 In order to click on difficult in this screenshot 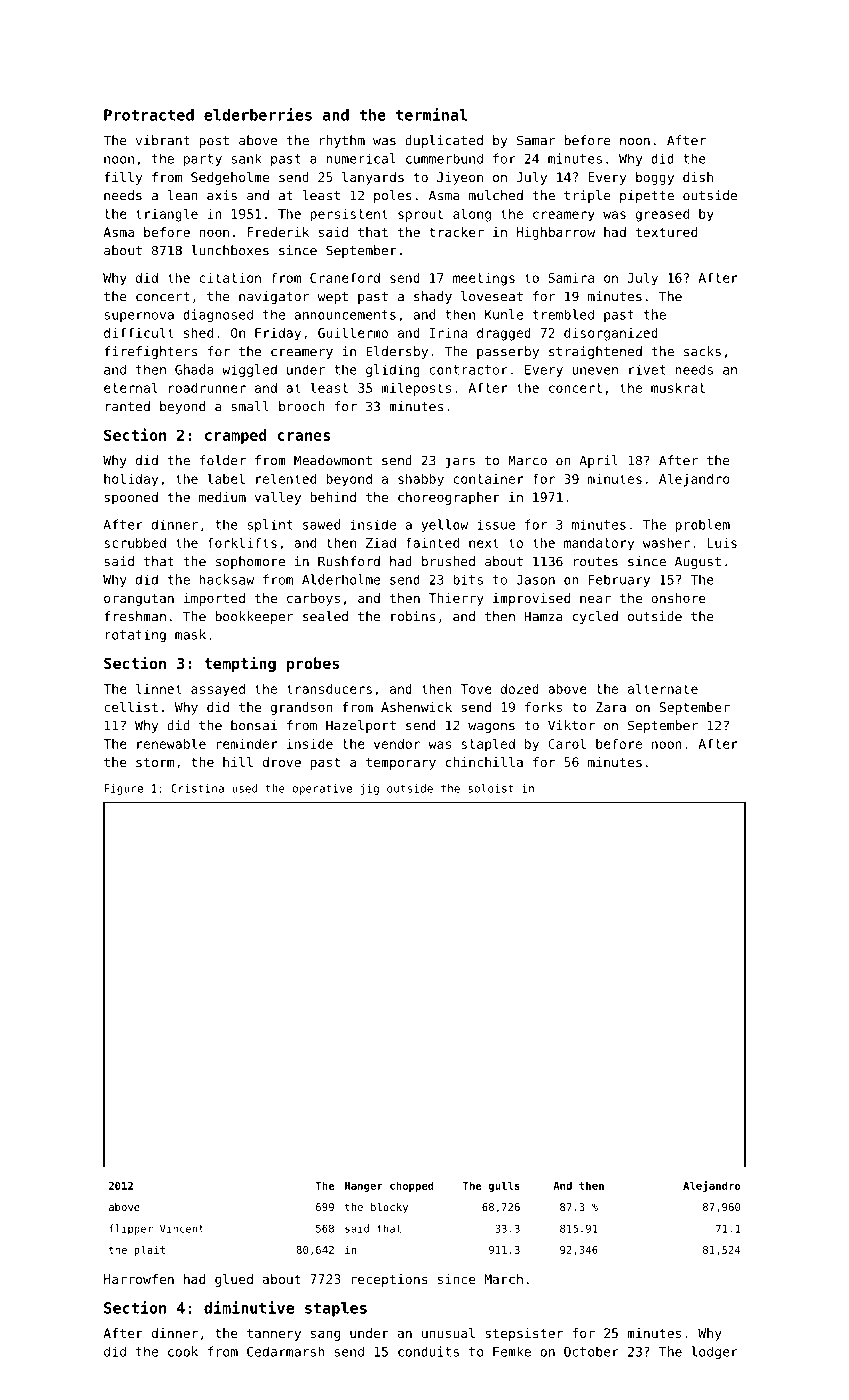, I will do `click(139, 332)`.
